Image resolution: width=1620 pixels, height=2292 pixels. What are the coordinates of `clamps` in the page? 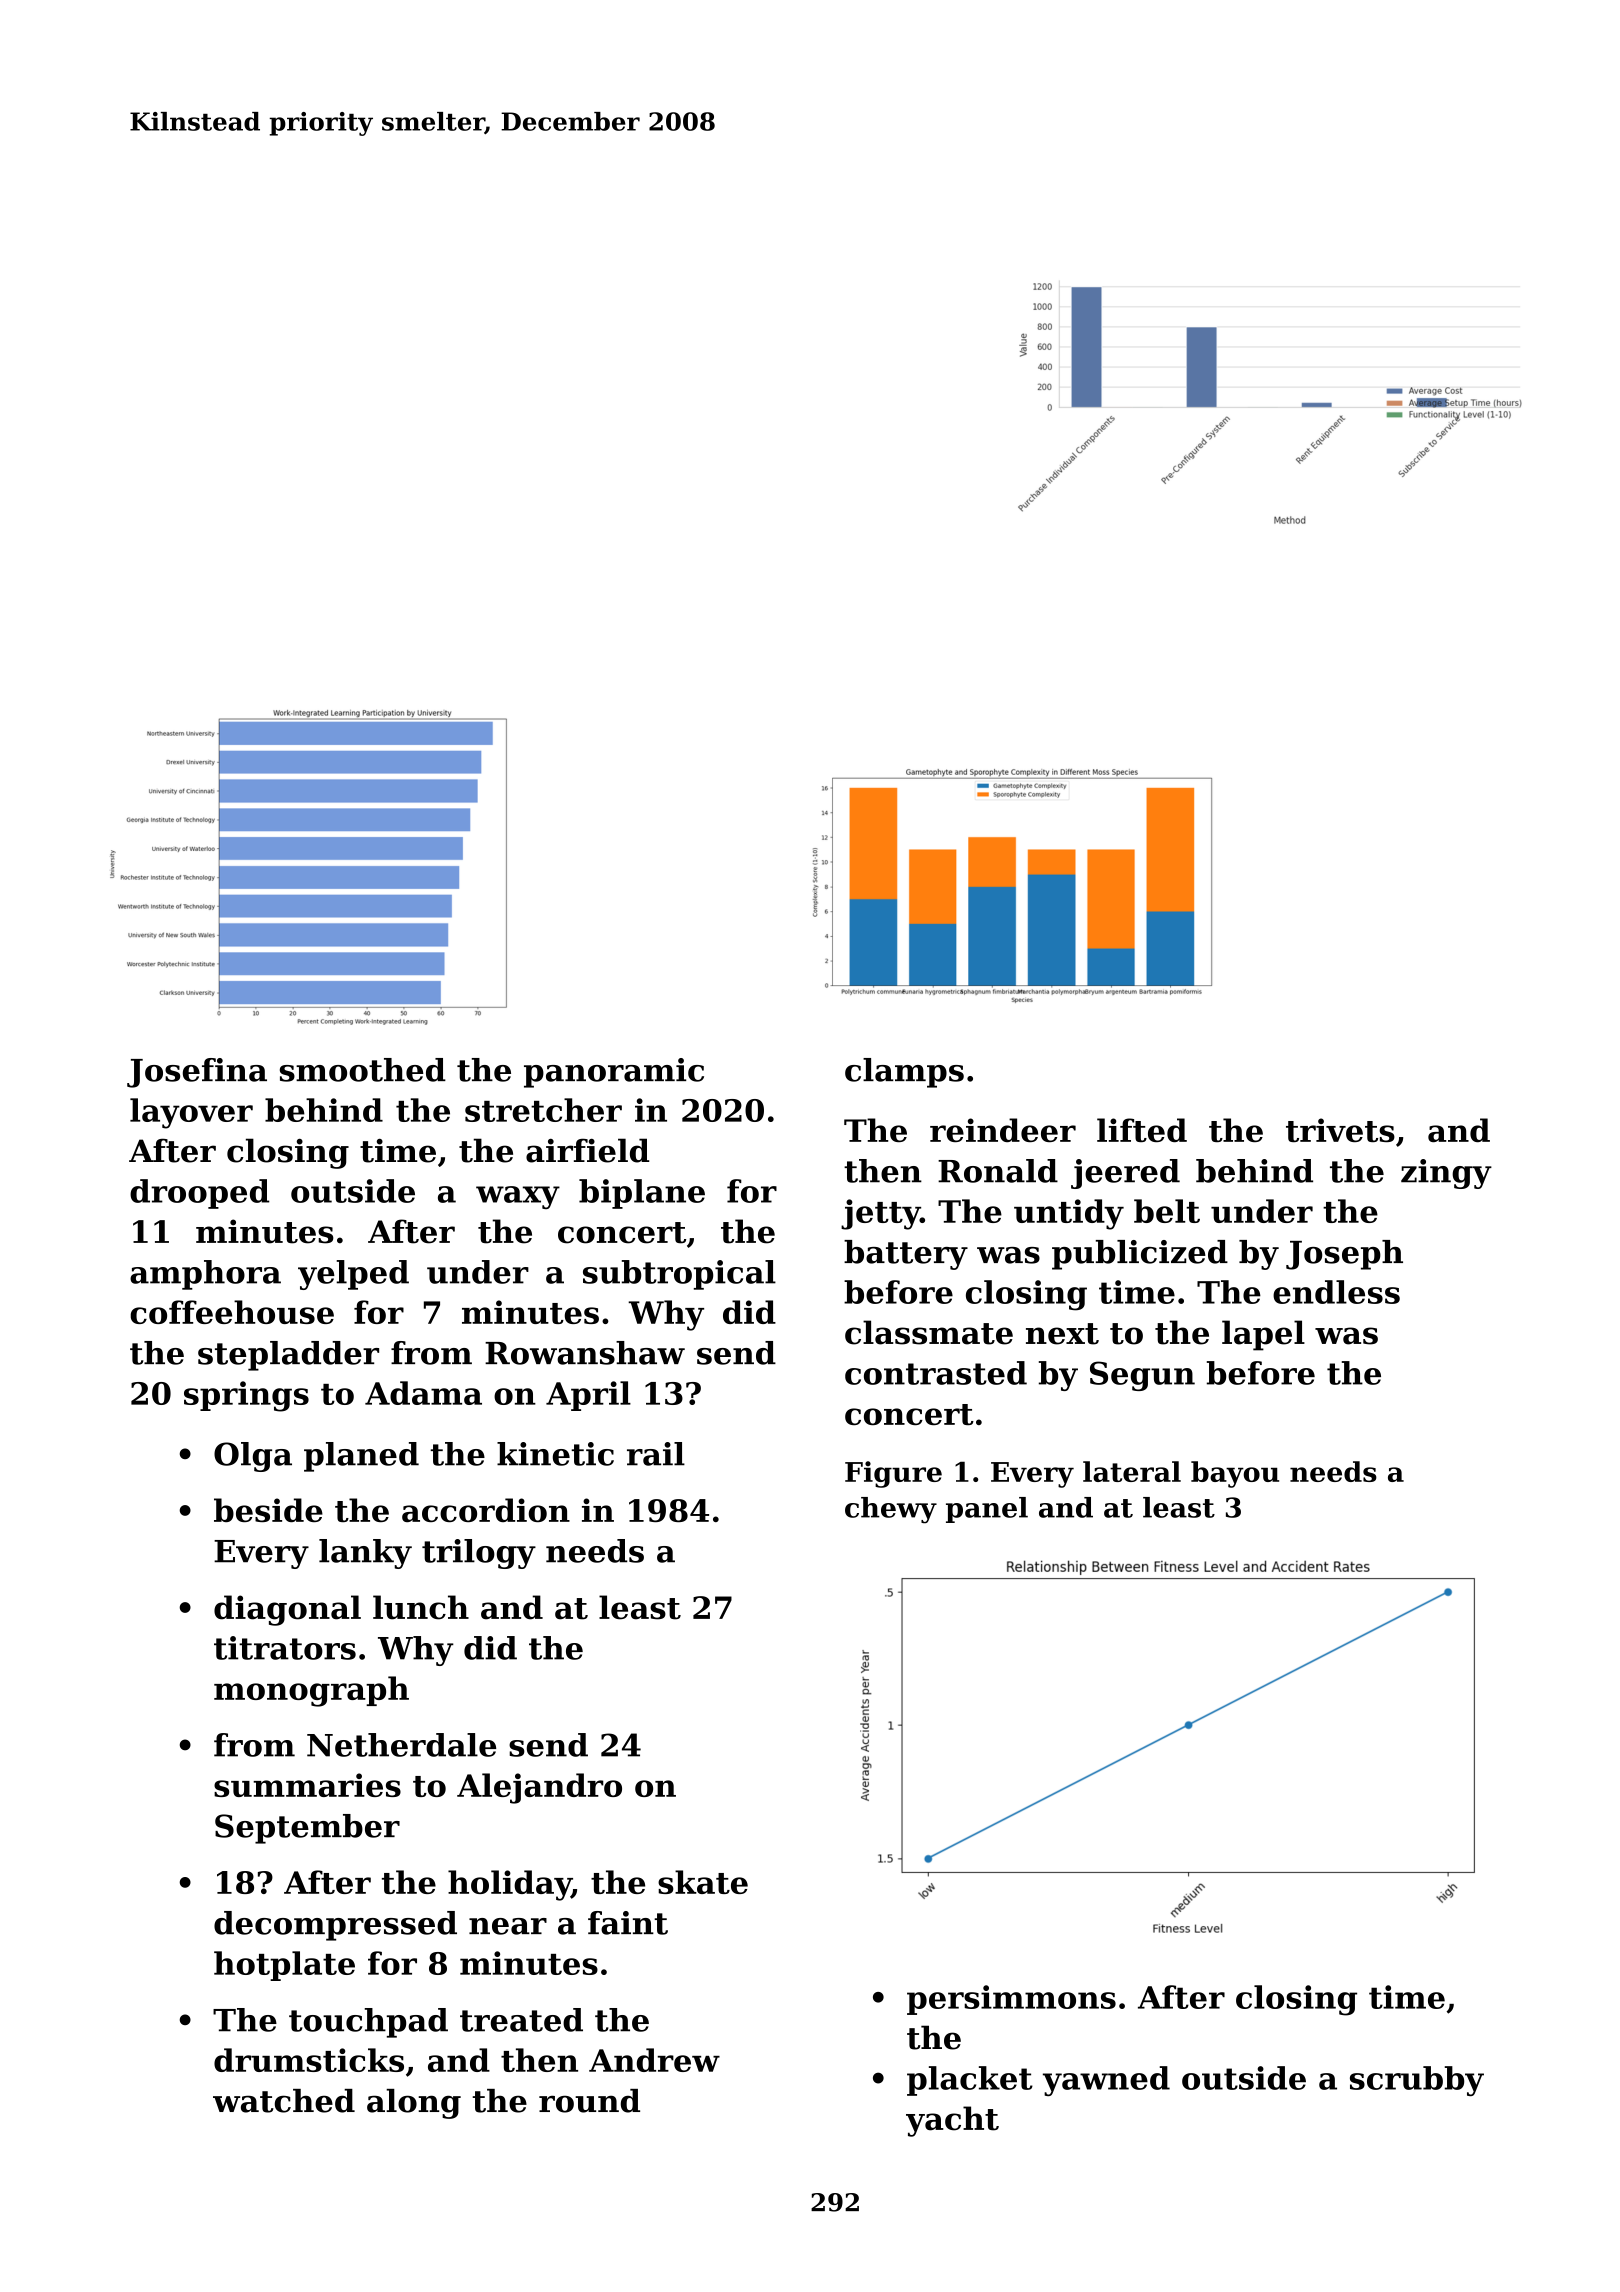 It's located at (904, 1073).
